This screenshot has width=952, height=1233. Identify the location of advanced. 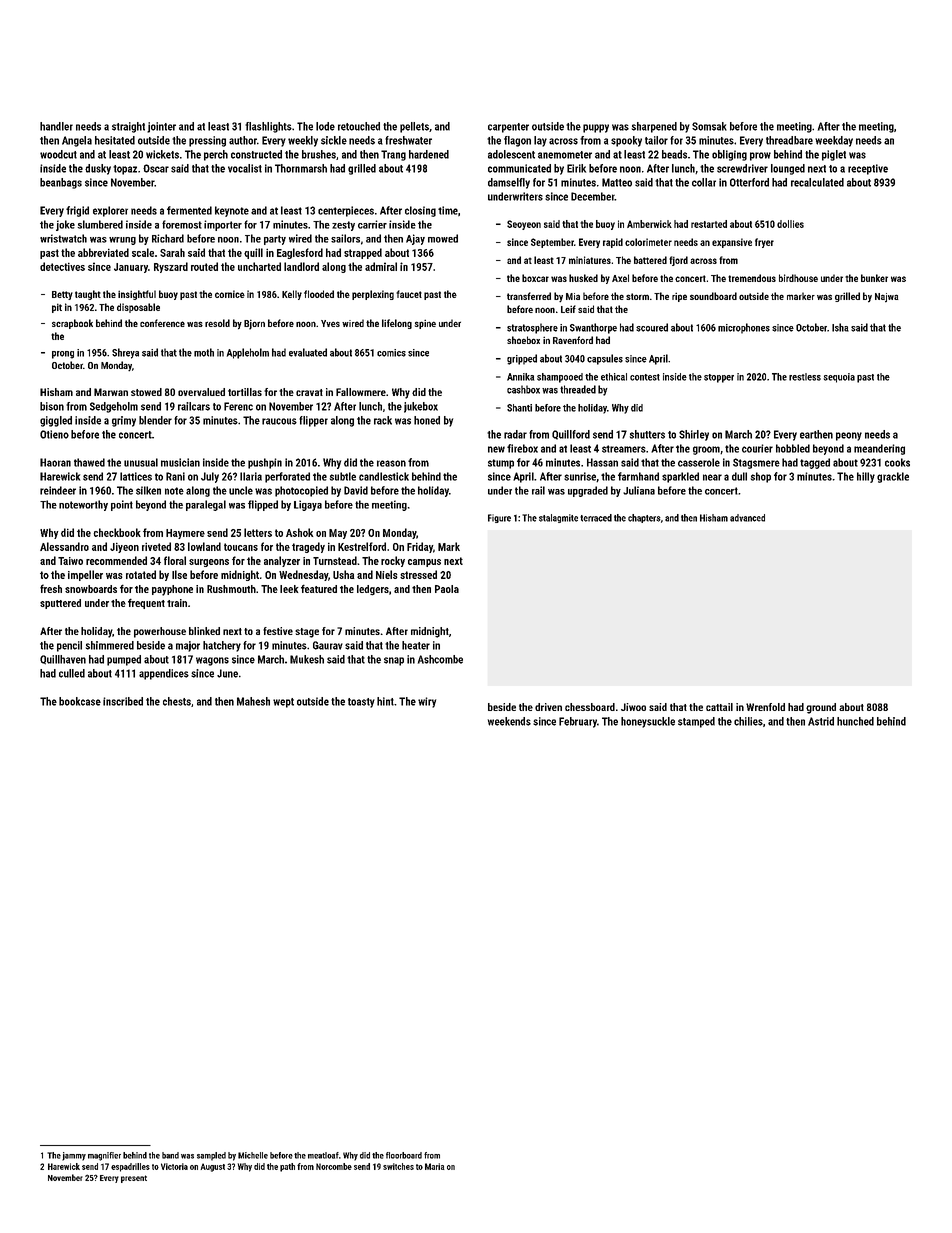
(747, 518).
